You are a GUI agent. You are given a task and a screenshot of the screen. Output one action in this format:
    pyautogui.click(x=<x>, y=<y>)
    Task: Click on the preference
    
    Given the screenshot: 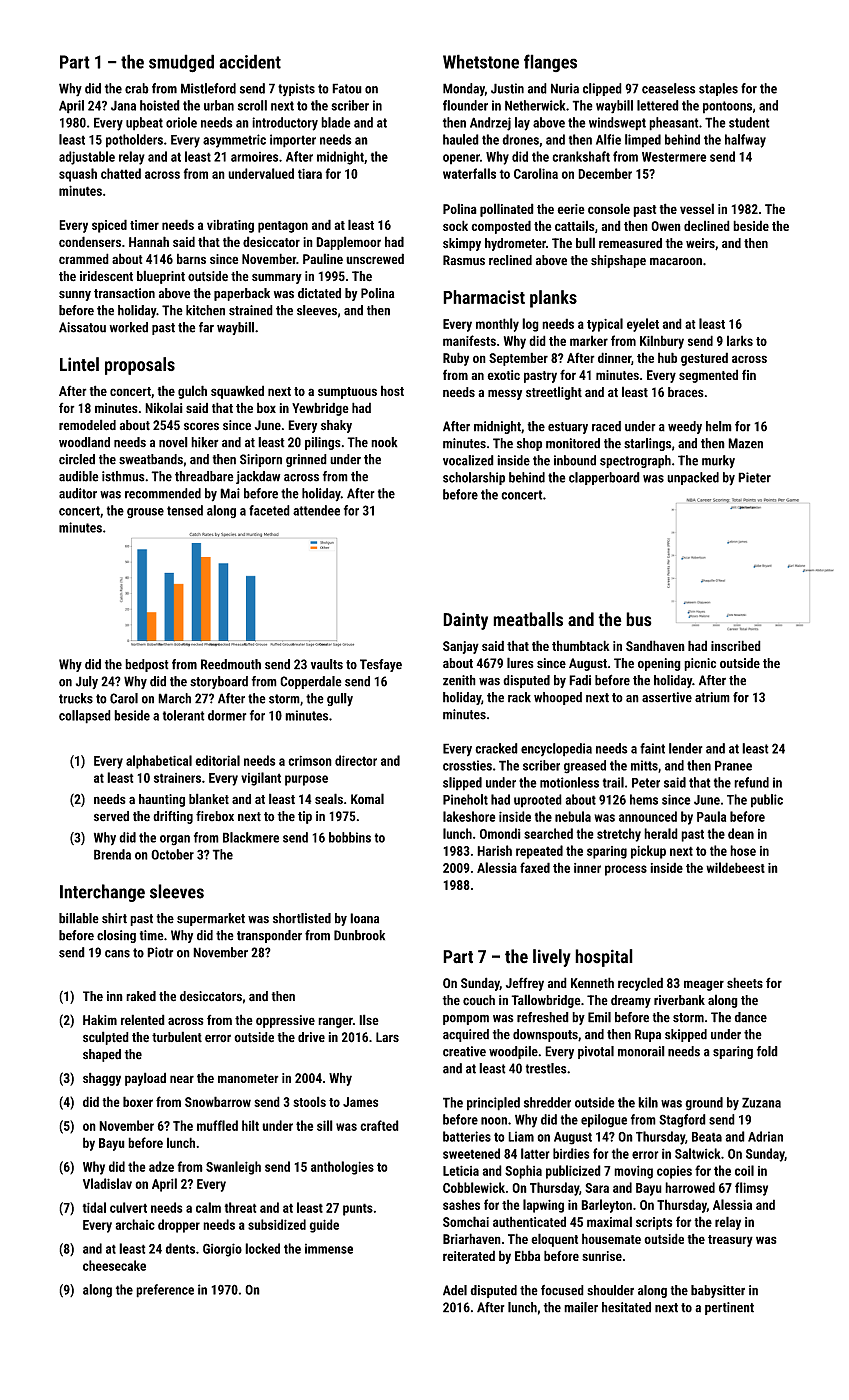 What is the action you would take?
    pyautogui.click(x=165, y=1291)
